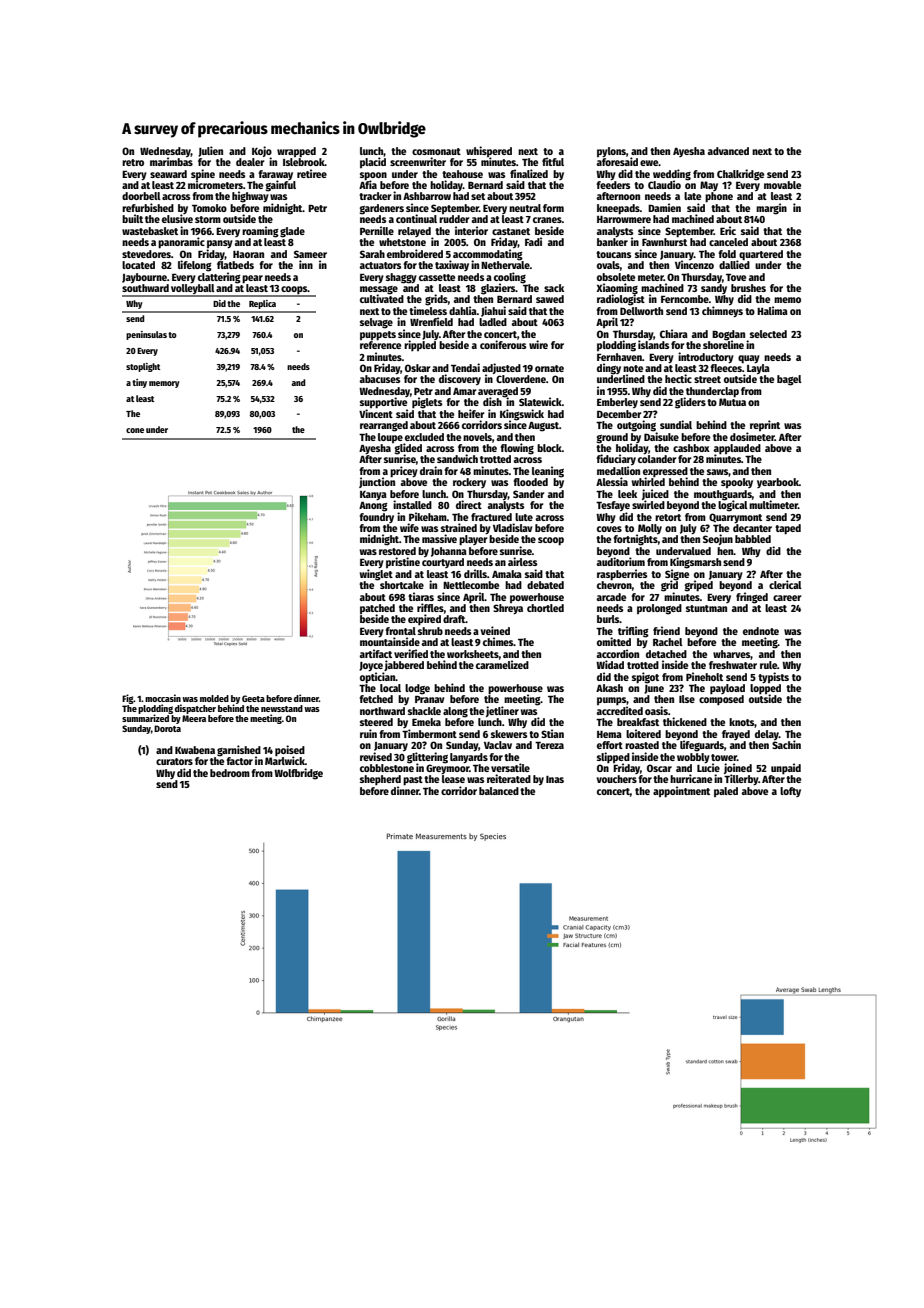 The height and width of the image is (1308, 924). Describe the element at coordinates (373, 495) in the image. I see `Kanya` at that location.
